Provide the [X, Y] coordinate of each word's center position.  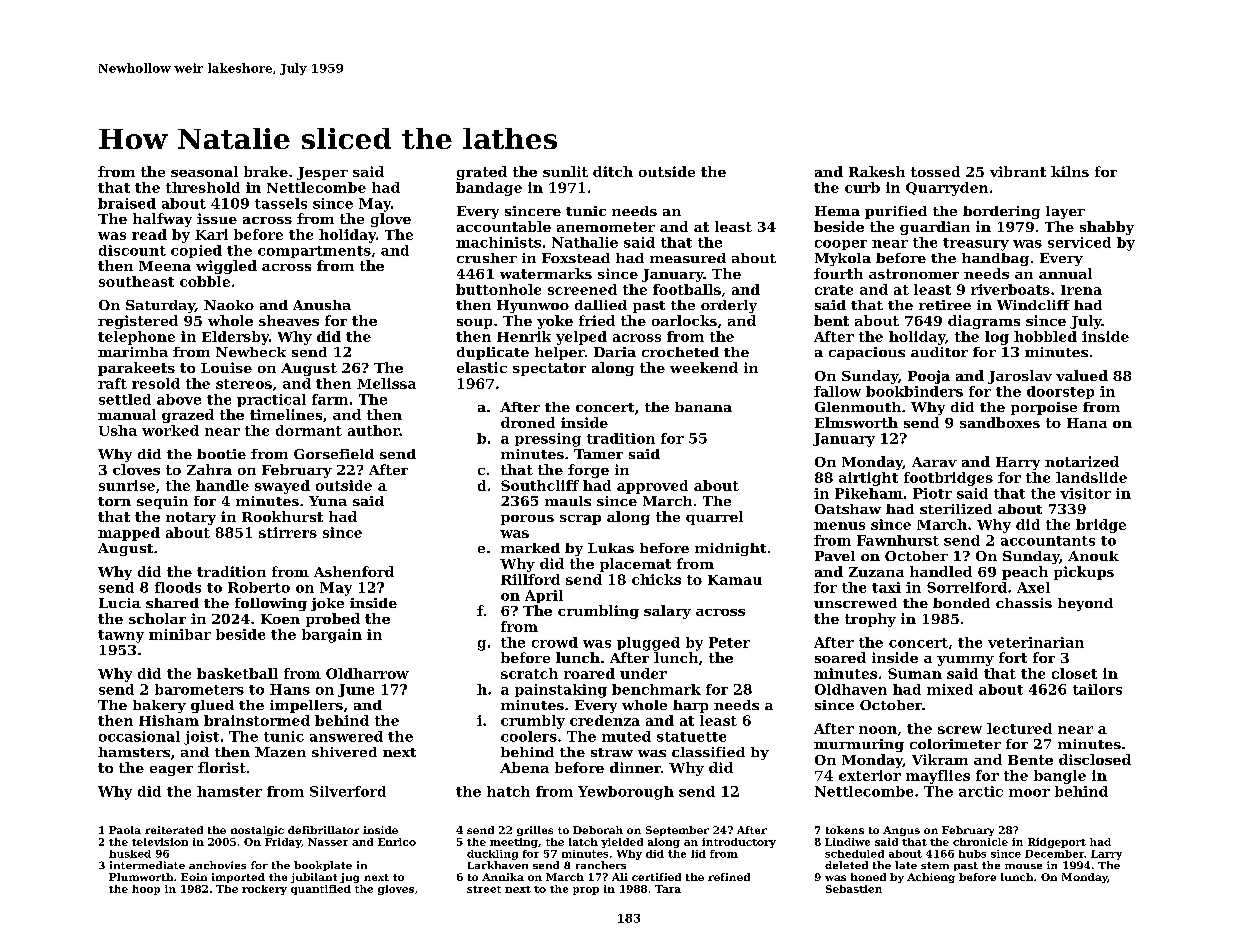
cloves [136, 469]
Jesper [322, 173]
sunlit [565, 171]
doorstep [1060, 392]
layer [1065, 212]
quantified [321, 890]
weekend [704, 367]
